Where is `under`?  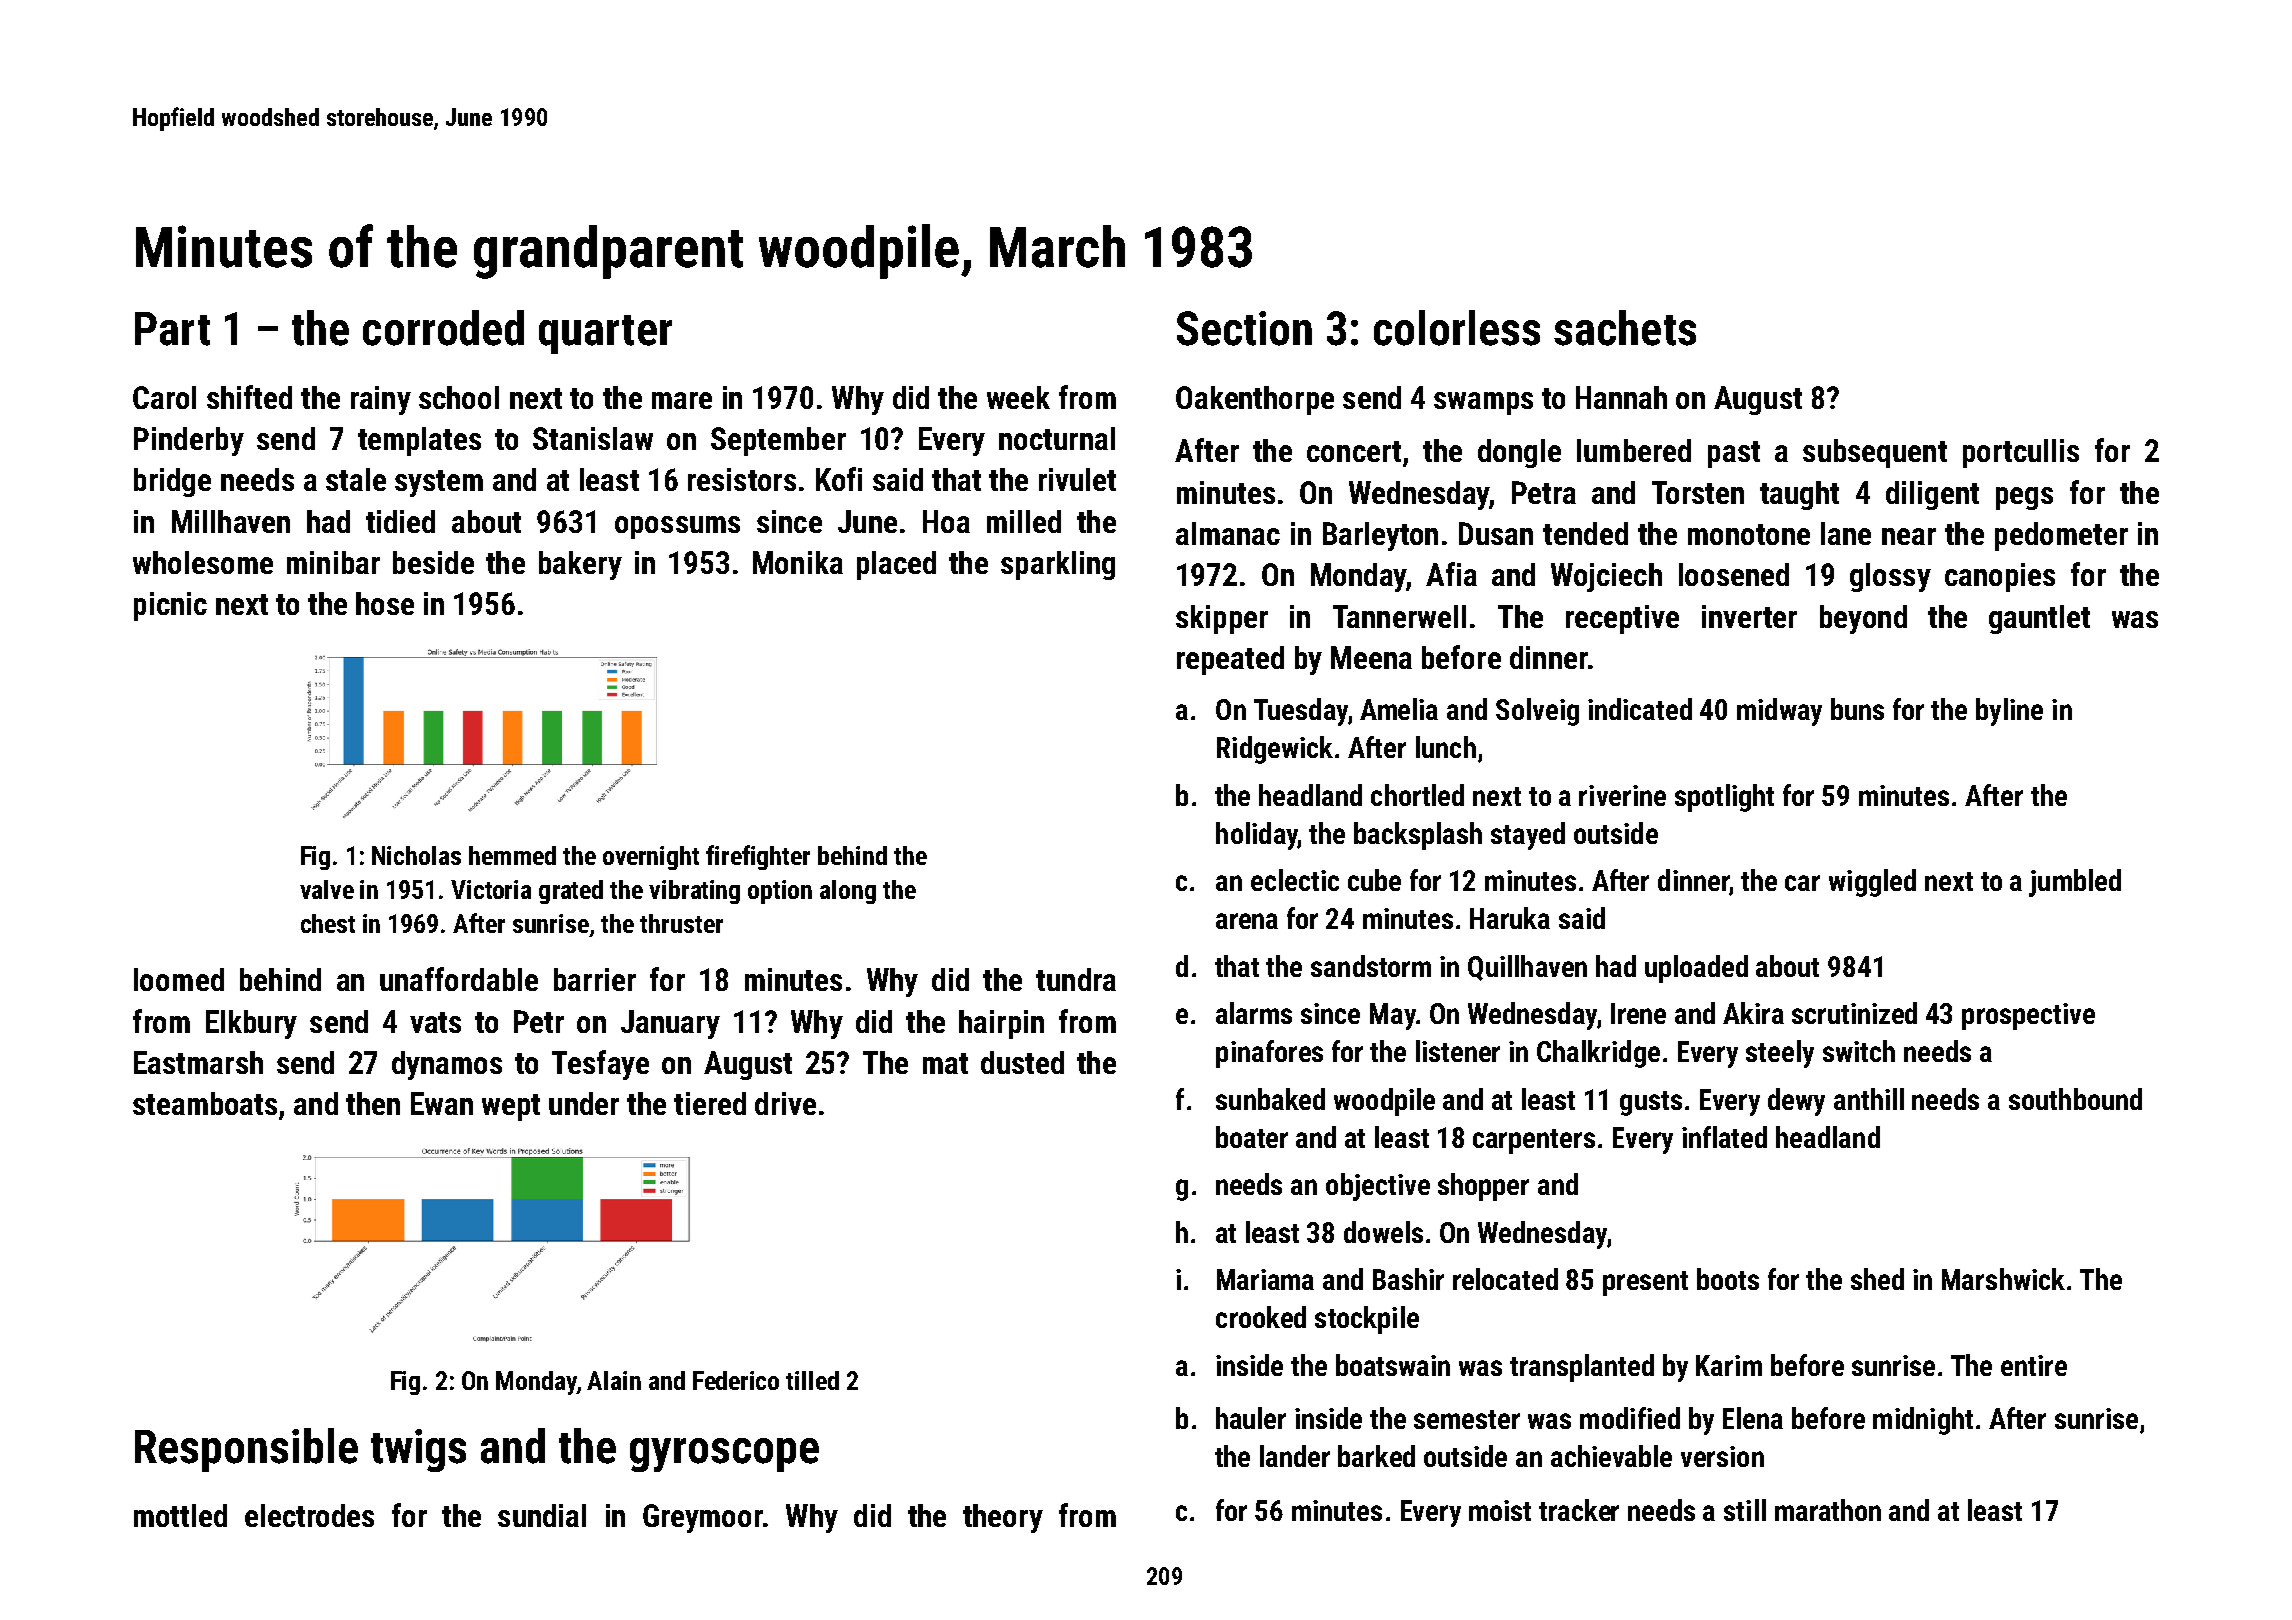
under is located at coordinates (584, 1103).
